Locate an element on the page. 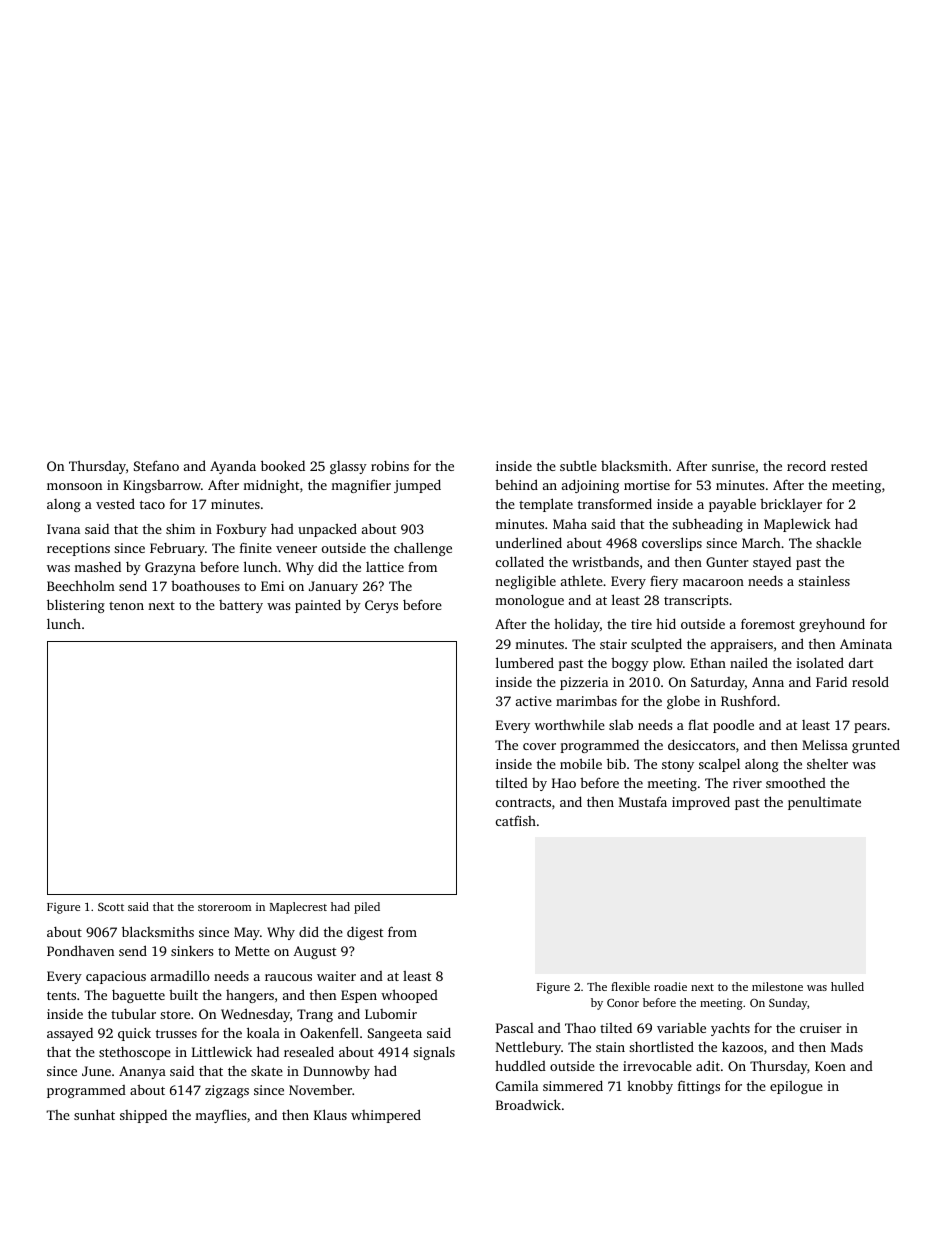 This image has height=1233, width=952. robins is located at coordinates (390, 466).
